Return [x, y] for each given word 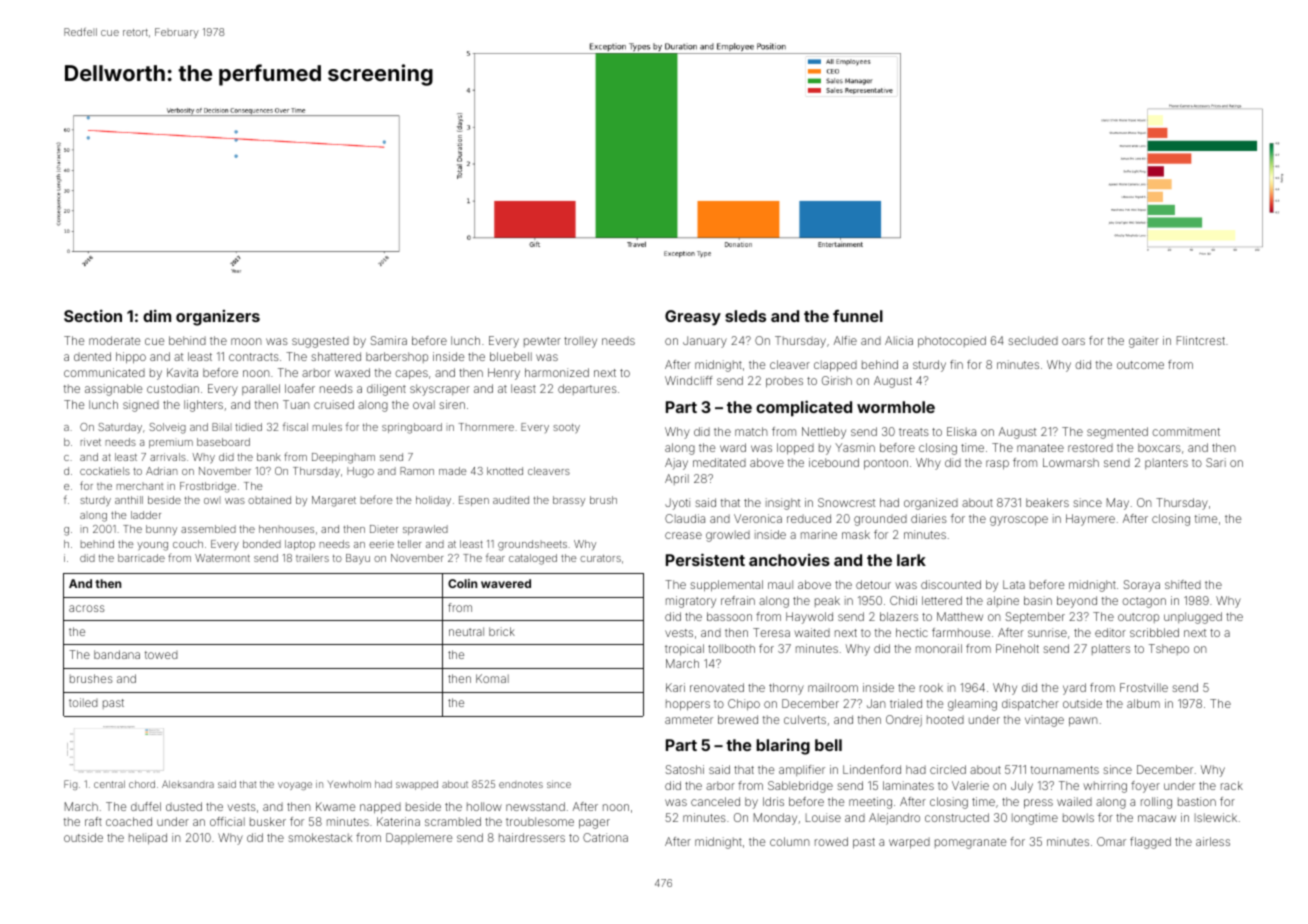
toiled [83, 702]
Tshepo [1169, 649]
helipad [148, 839]
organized [931, 504]
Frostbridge [208, 487]
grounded [880, 520]
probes [784, 382]
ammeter [689, 720]
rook [931, 687]
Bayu [358, 559]
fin [956, 364]
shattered [336, 356]
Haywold [809, 618]
